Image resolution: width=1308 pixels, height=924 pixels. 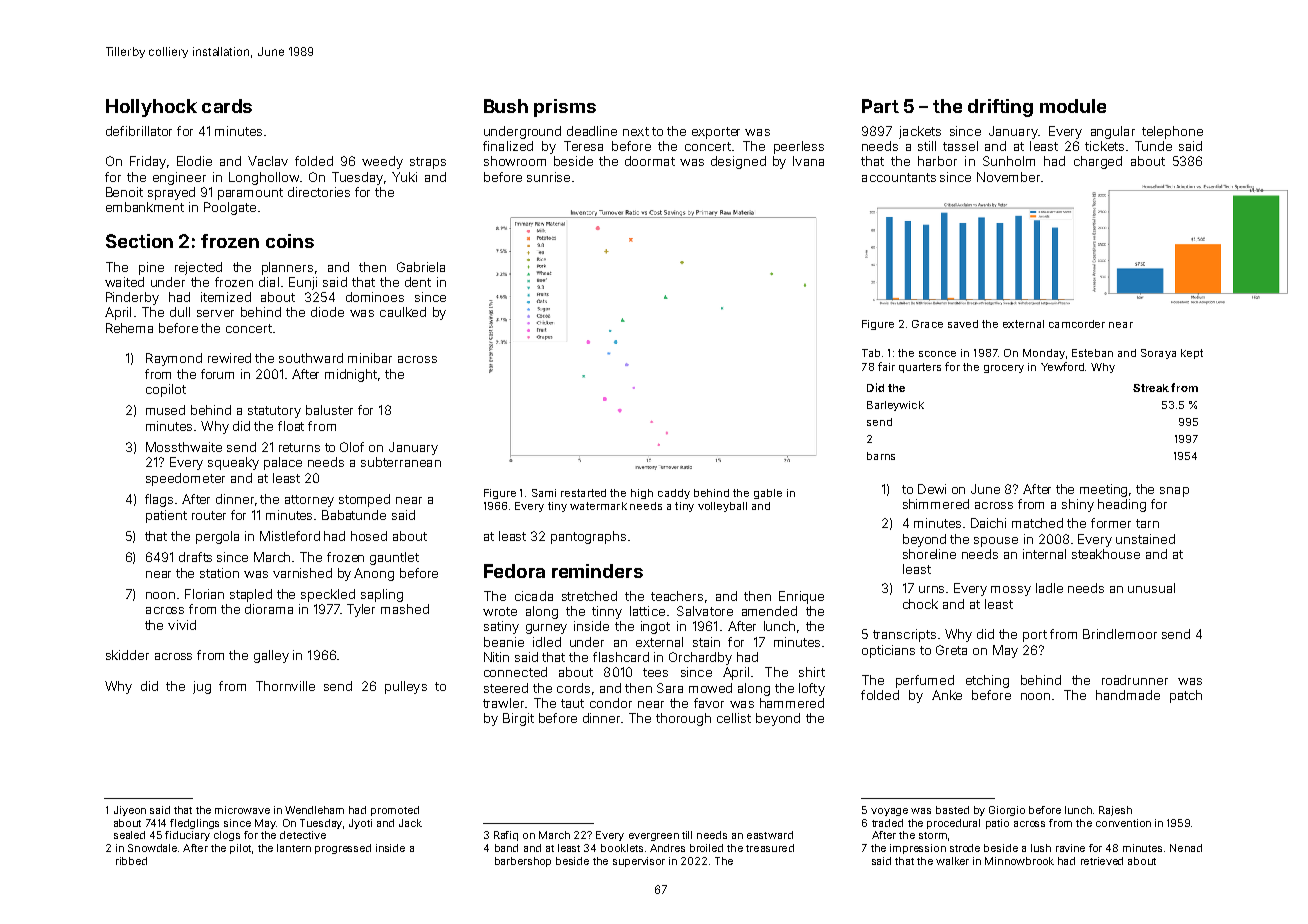 I want to click on Part, so click(x=880, y=106).
